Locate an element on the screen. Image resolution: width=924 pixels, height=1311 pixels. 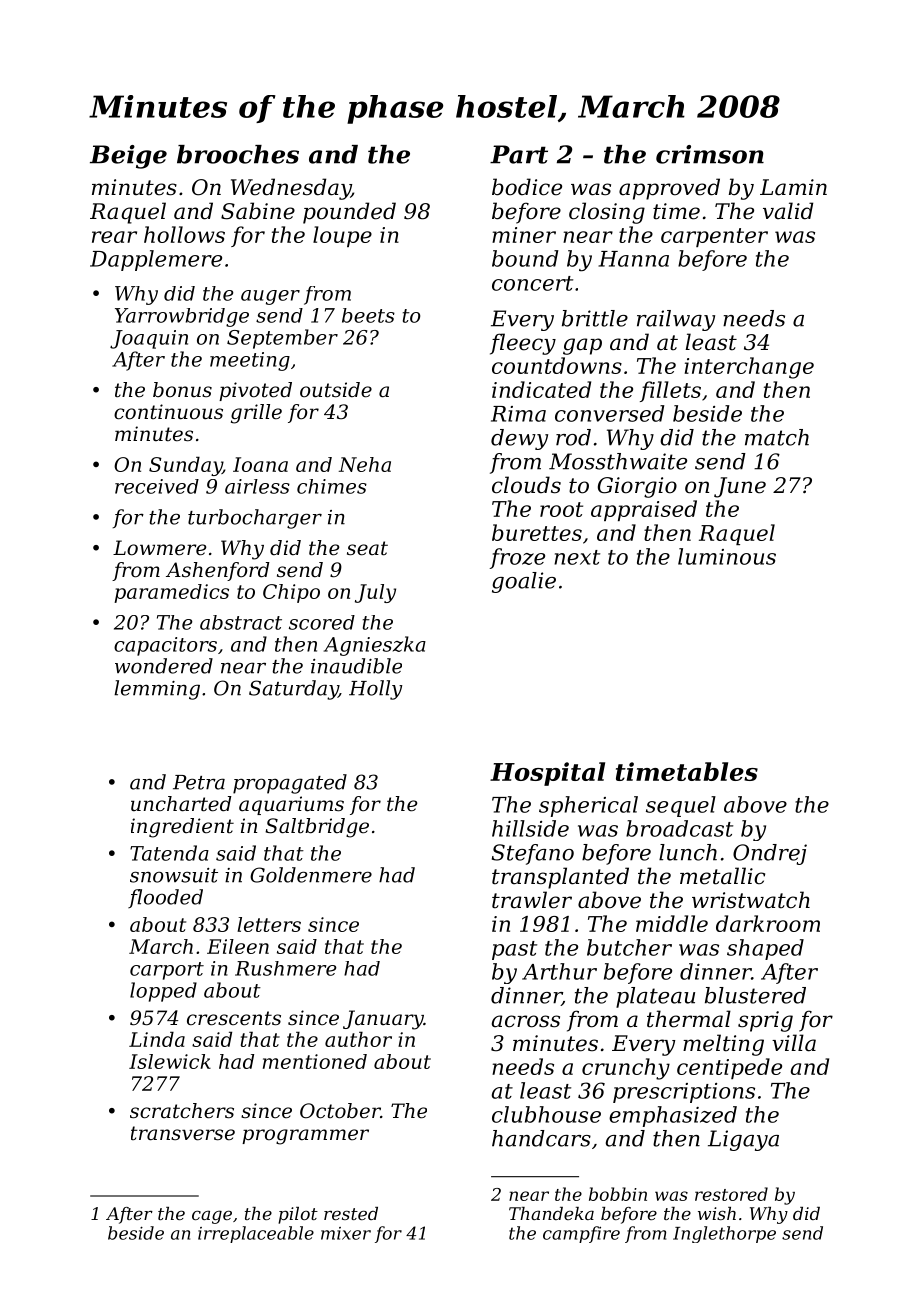
fleecy is located at coordinates (523, 344).
